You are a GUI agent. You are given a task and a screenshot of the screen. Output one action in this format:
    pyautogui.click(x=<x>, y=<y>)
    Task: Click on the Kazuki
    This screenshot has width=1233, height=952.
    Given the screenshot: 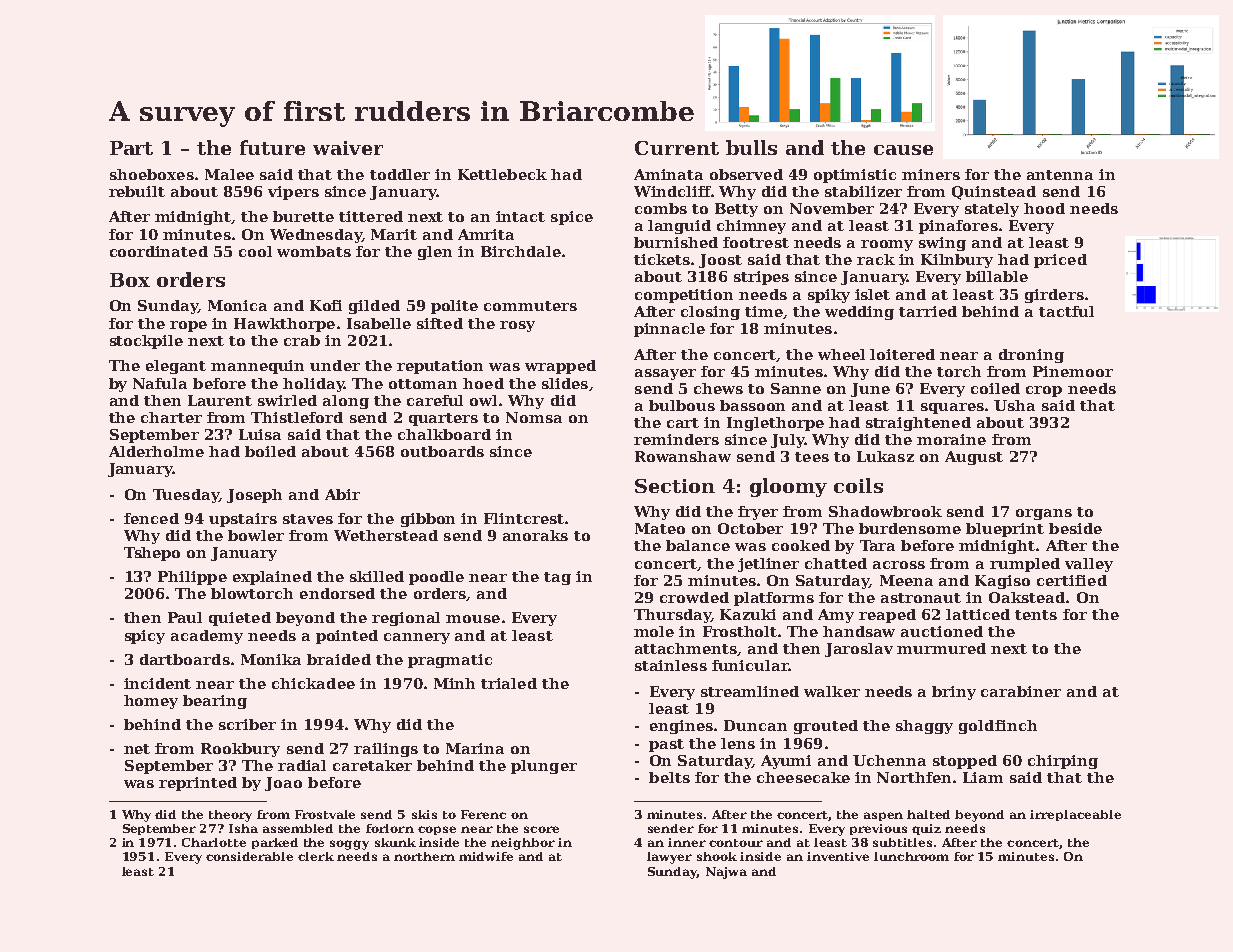 What is the action you would take?
    pyautogui.click(x=748, y=614)
